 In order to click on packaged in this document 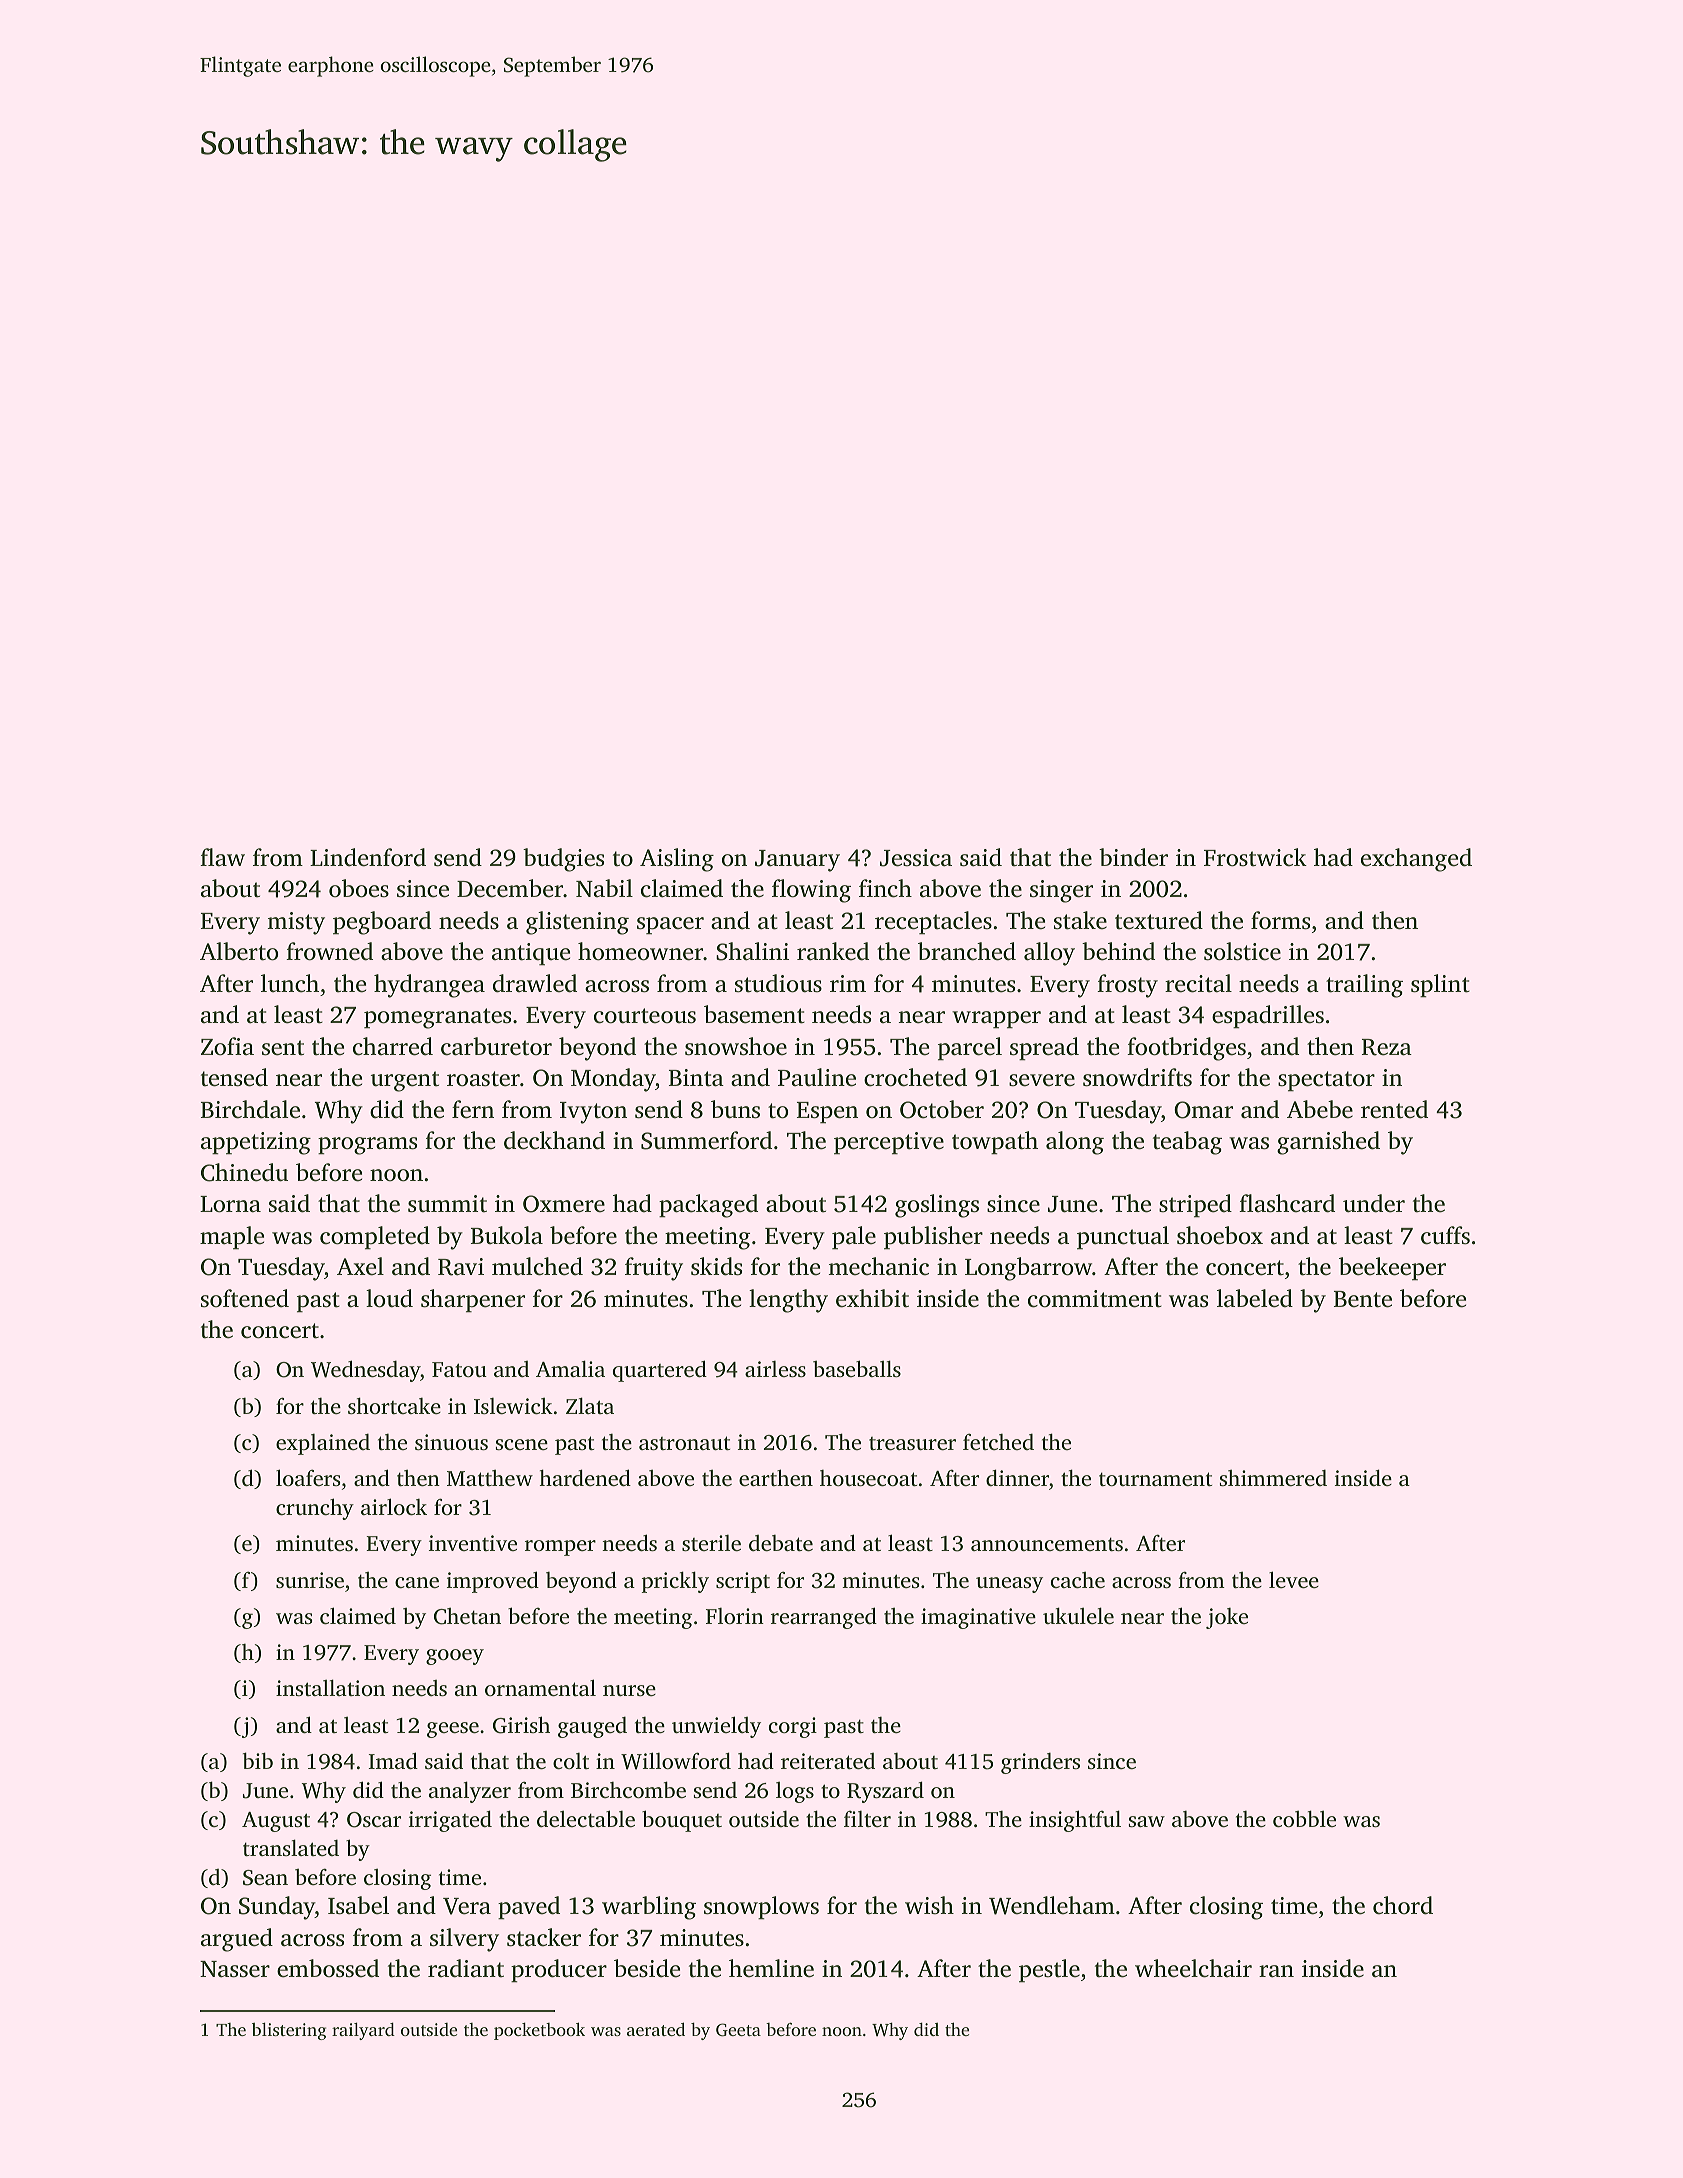, I will do `click(708, 1206)`.
